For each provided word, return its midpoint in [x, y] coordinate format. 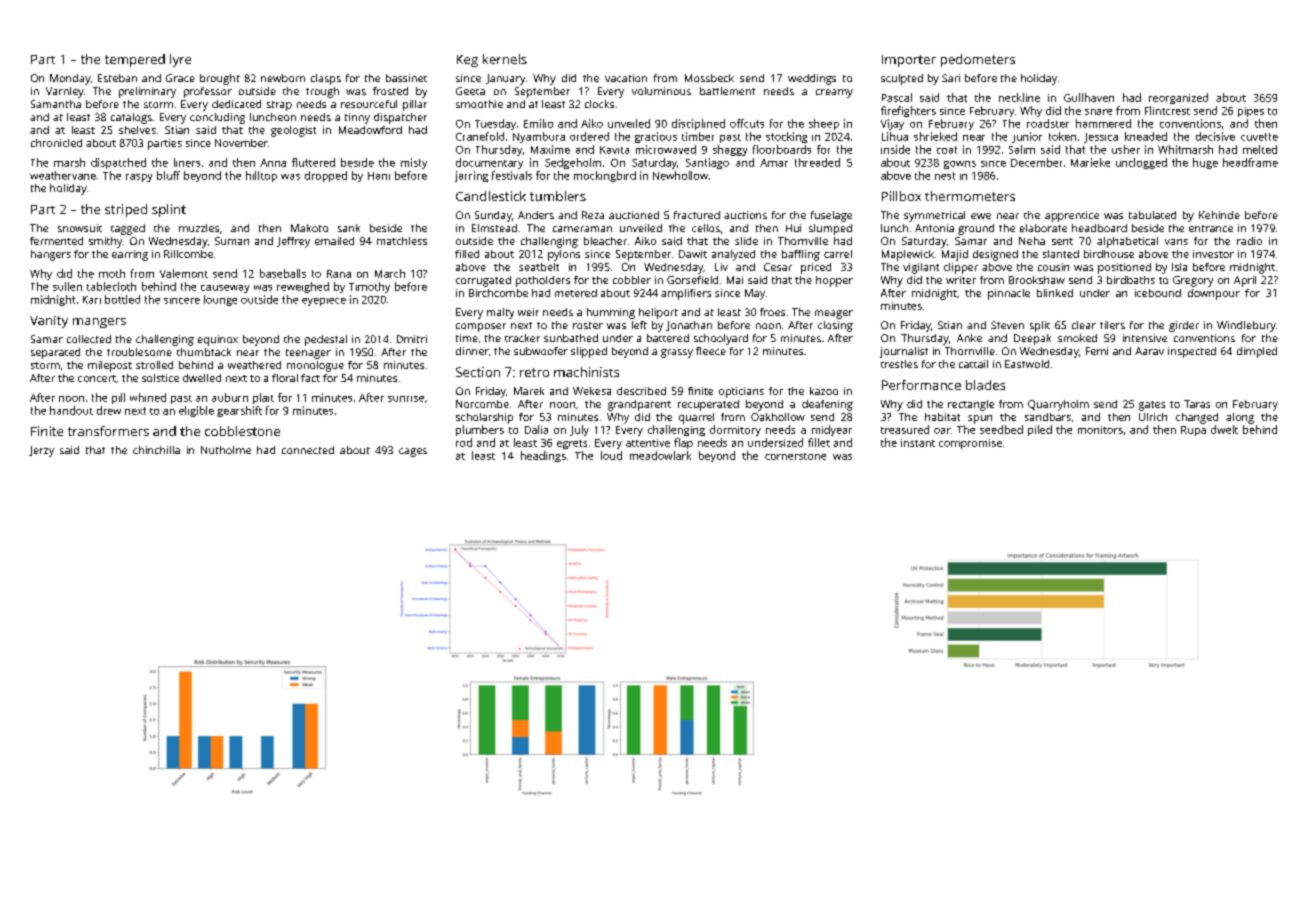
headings [543, 456]
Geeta [470, 91]
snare [1098, 112]
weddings [812, 79]
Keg [467, 61]
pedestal [326, 340]
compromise [970, 444]
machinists [586, 372]
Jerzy [41, 451]
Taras [1197, 404]
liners [187, 162]
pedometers [978, 60]
